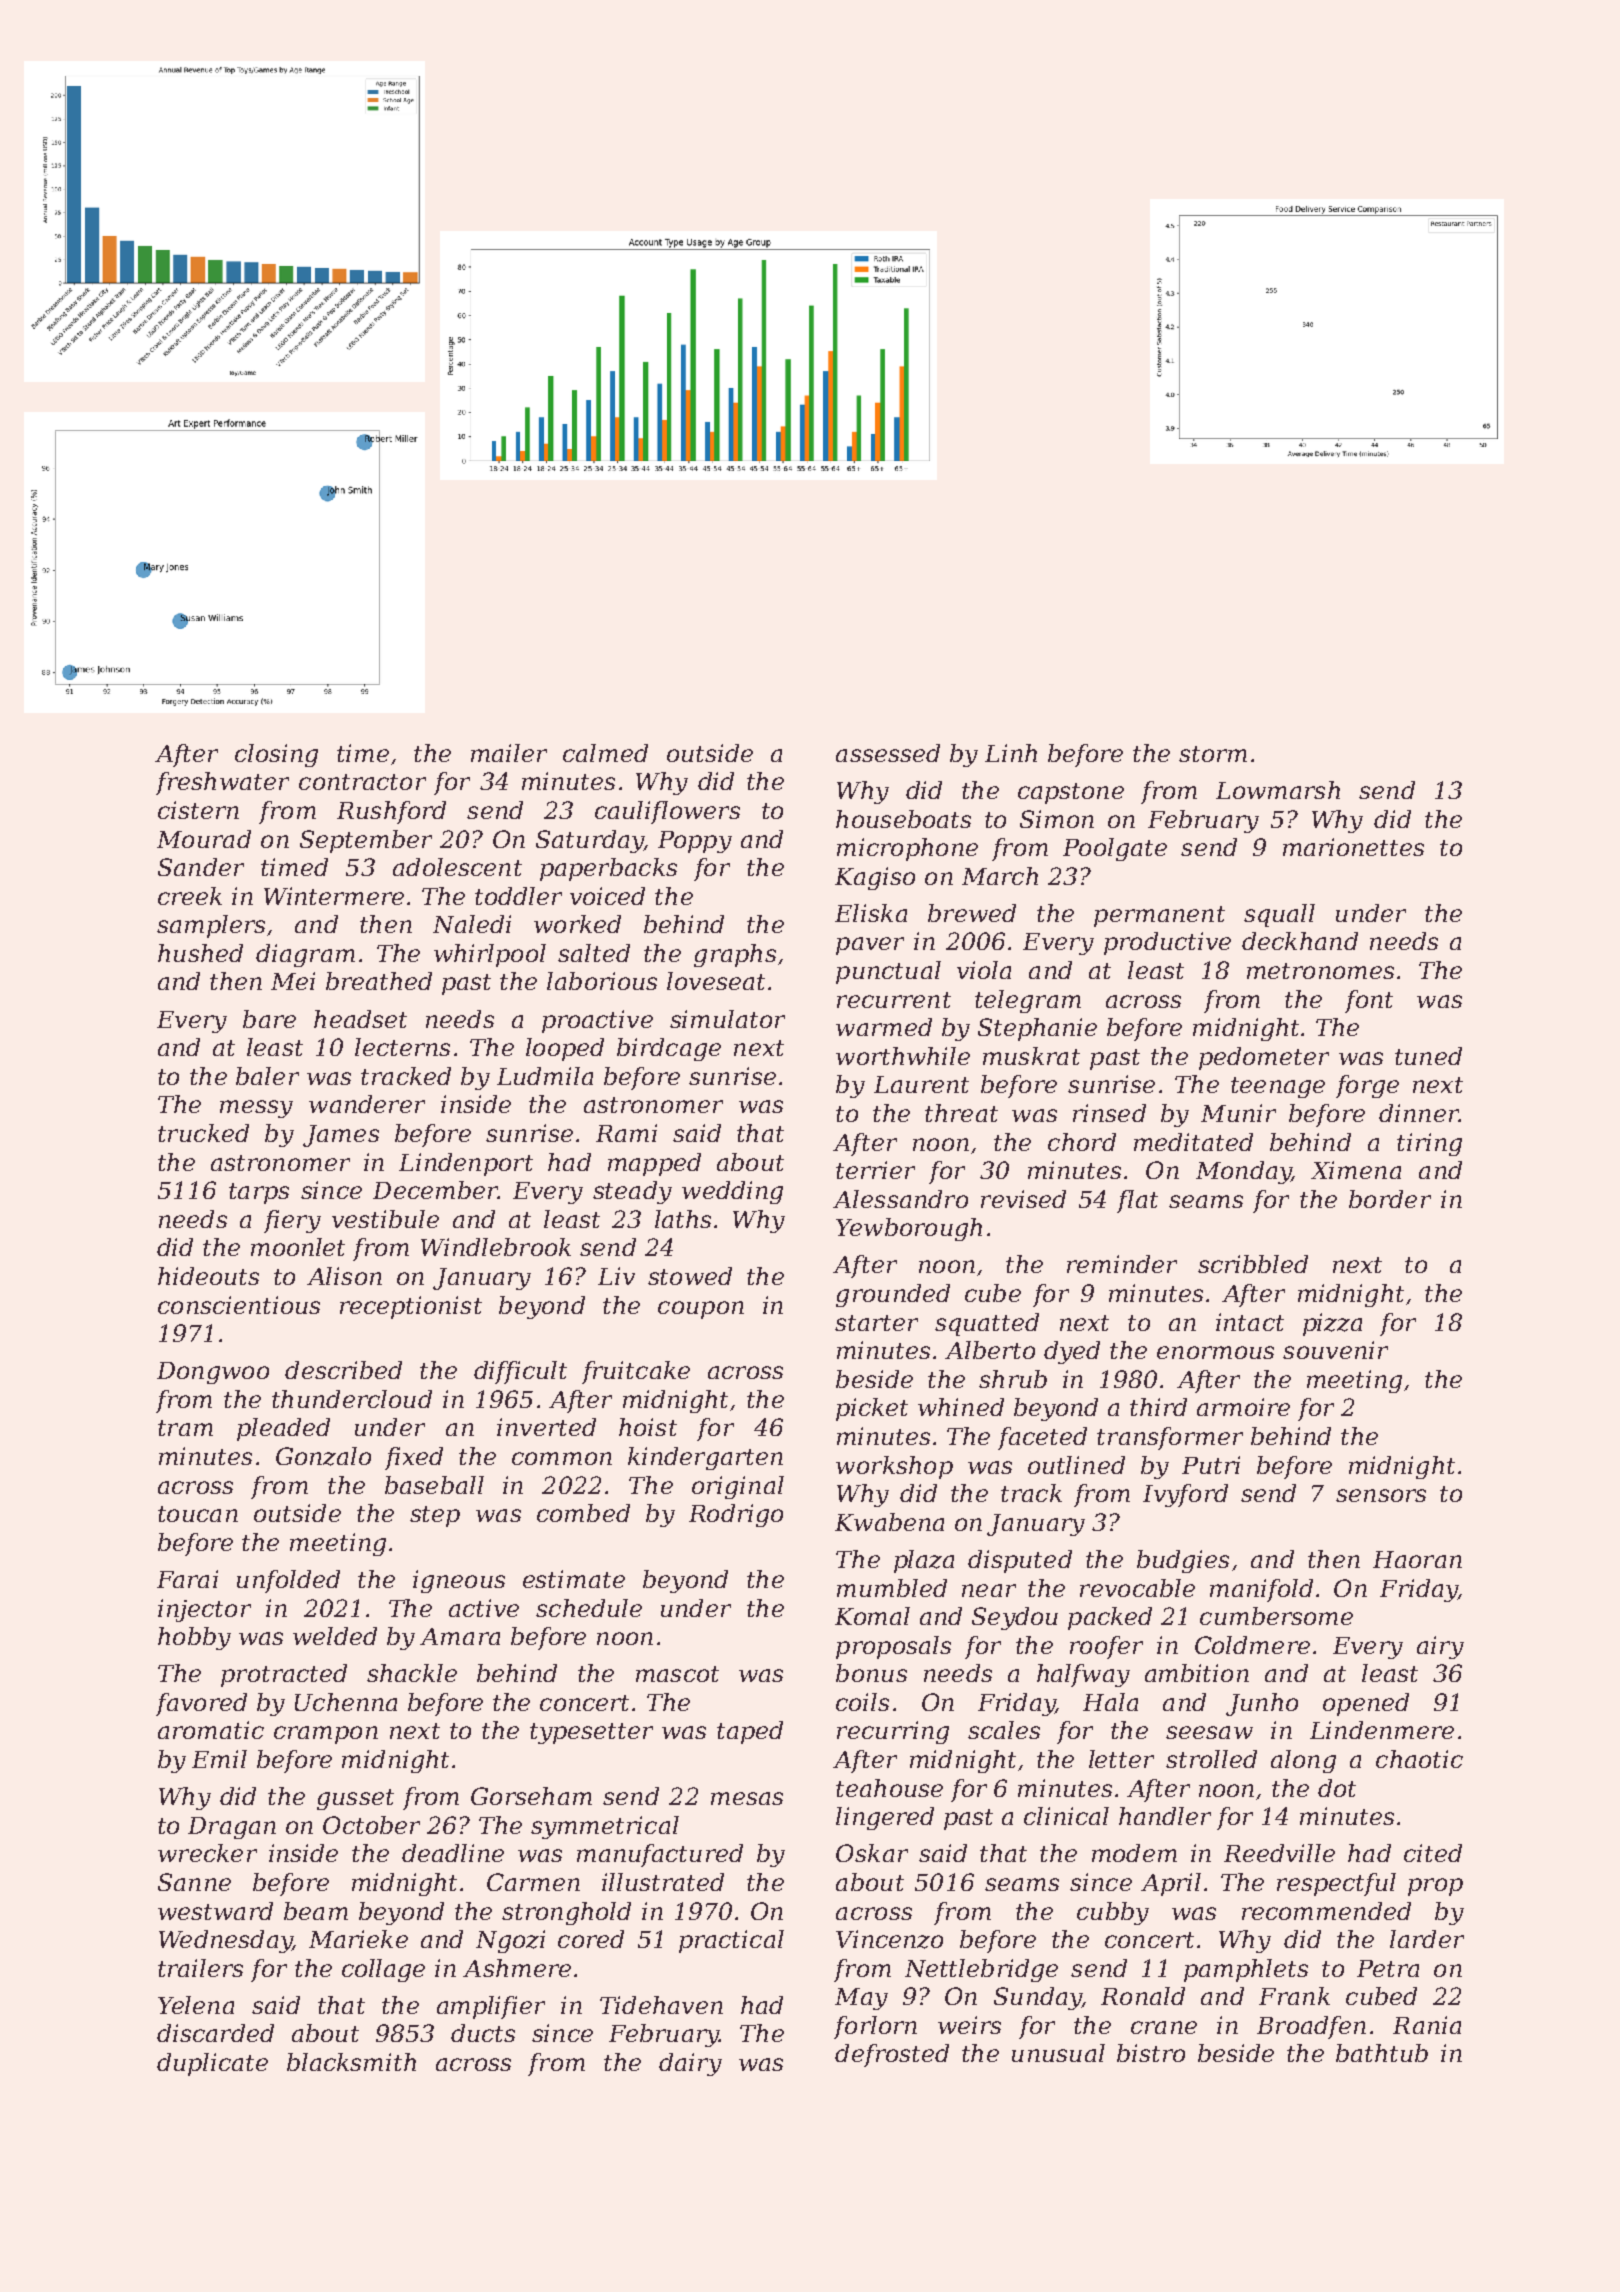 Image resolution: width=1620 pixels, height=2292 pixels. What do you see at coordinates (1042, 1438) in the screenshot?
I see `faceted` at bounding box center [1042, 1438].
